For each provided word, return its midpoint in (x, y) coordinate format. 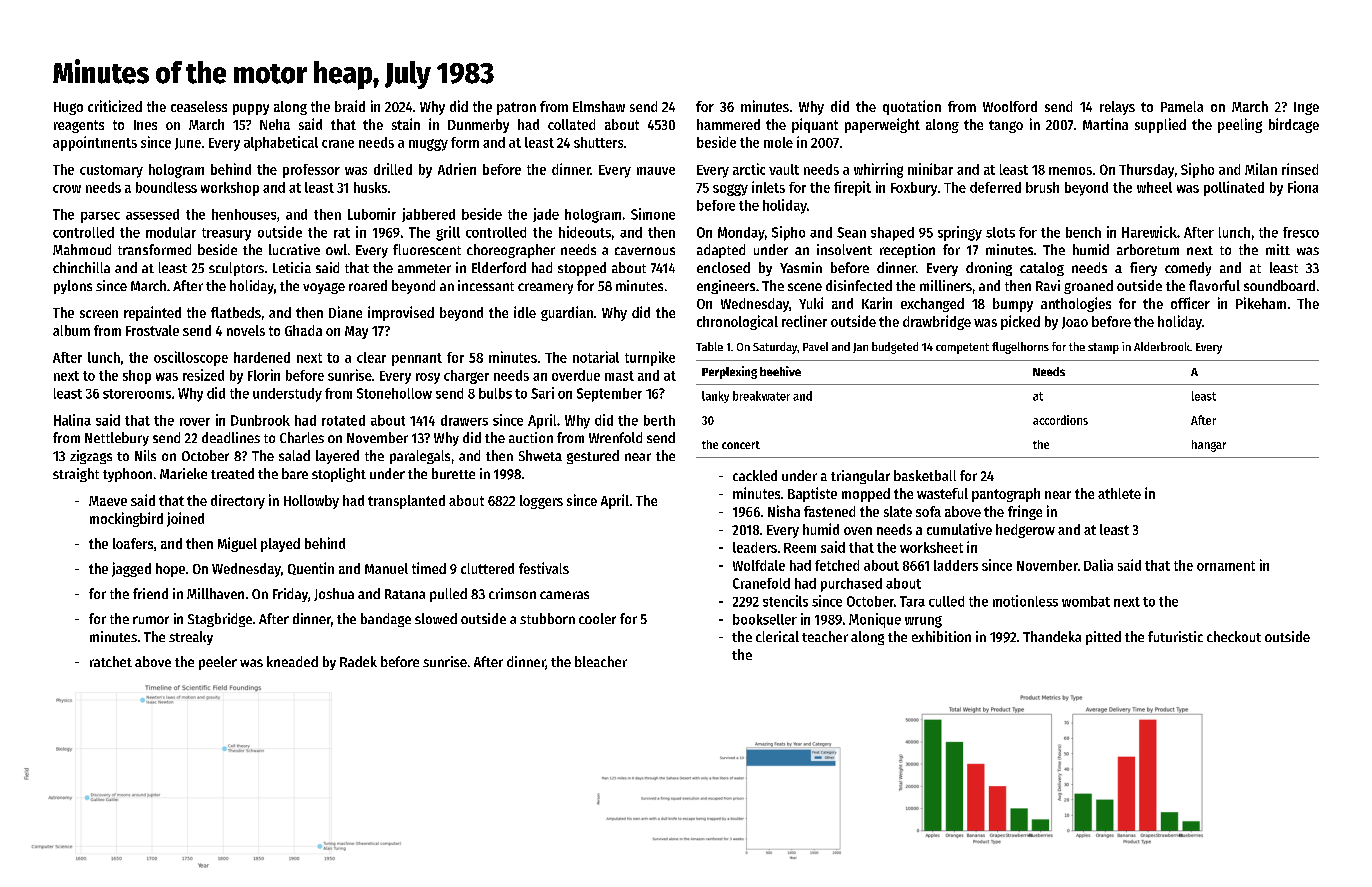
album (71, 330)
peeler (218, 663)
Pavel (815, 346)
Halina (72, 420)
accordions (1060, 420)
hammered (728, 124)
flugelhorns (1020, 348)
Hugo (68, 108)
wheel (1154, 187)
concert (741, 445)
